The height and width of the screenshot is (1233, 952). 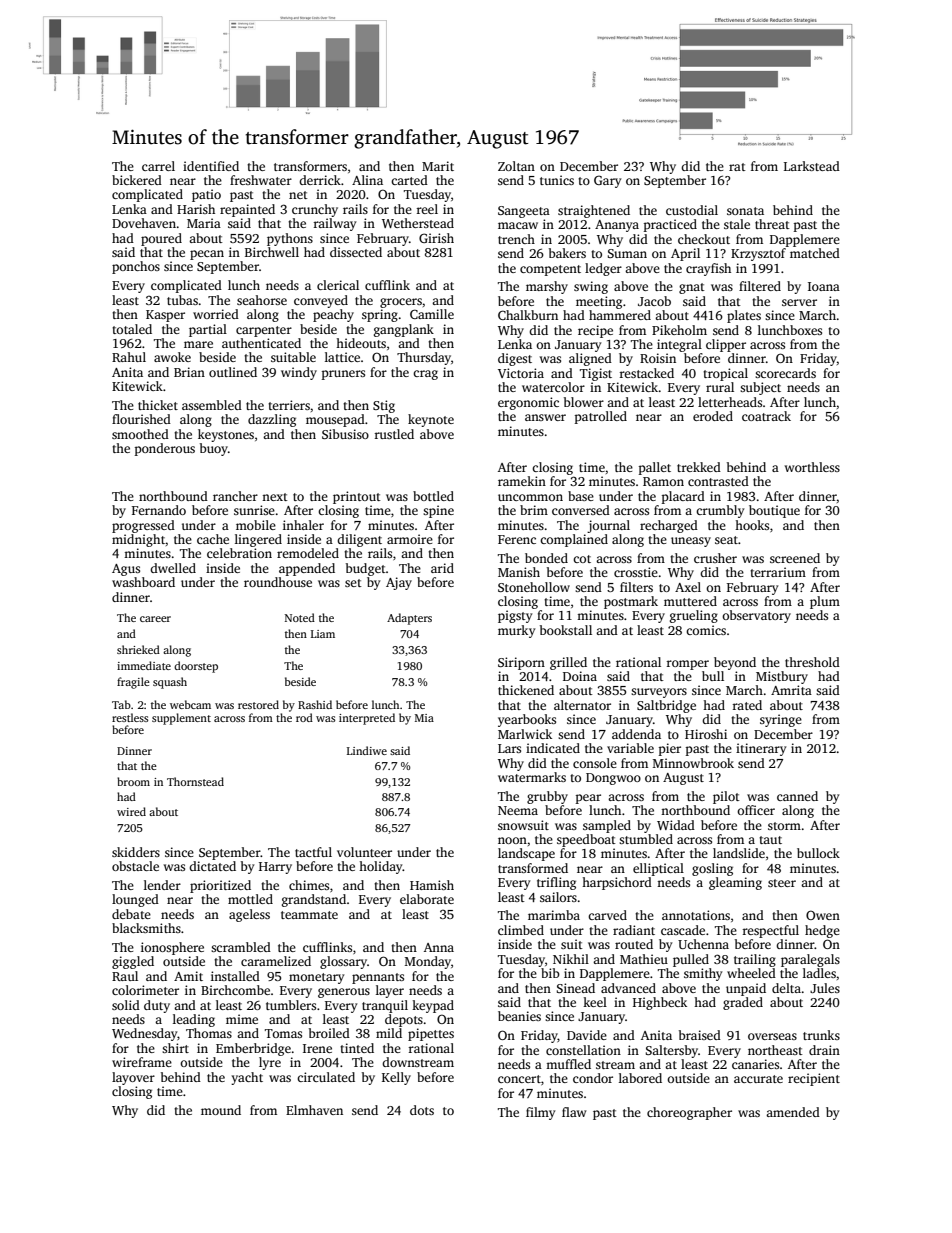 I want to click on lender, so click(x=162, y=885).
